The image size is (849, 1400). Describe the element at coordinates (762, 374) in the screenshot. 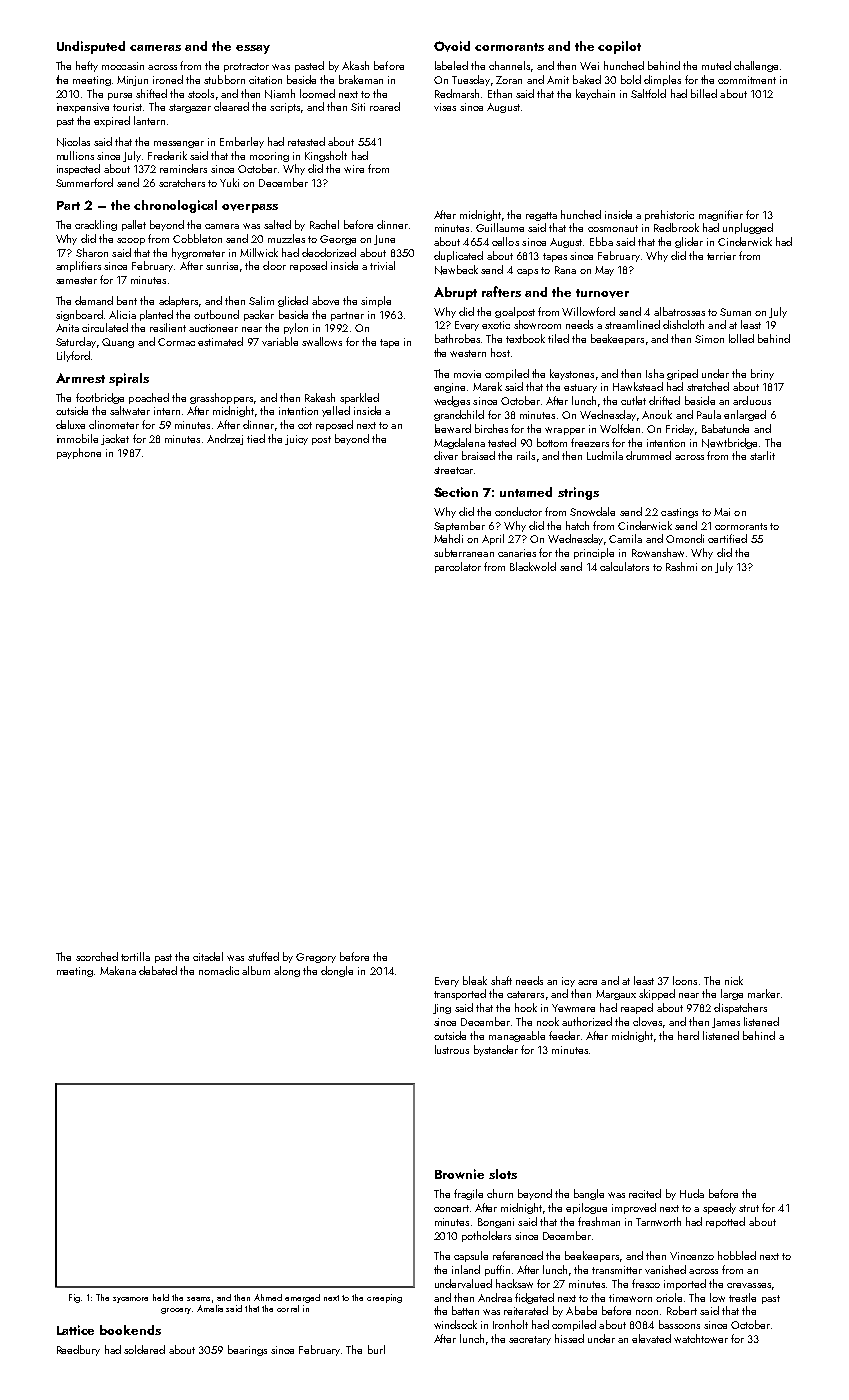

I see `briny` at that location.
